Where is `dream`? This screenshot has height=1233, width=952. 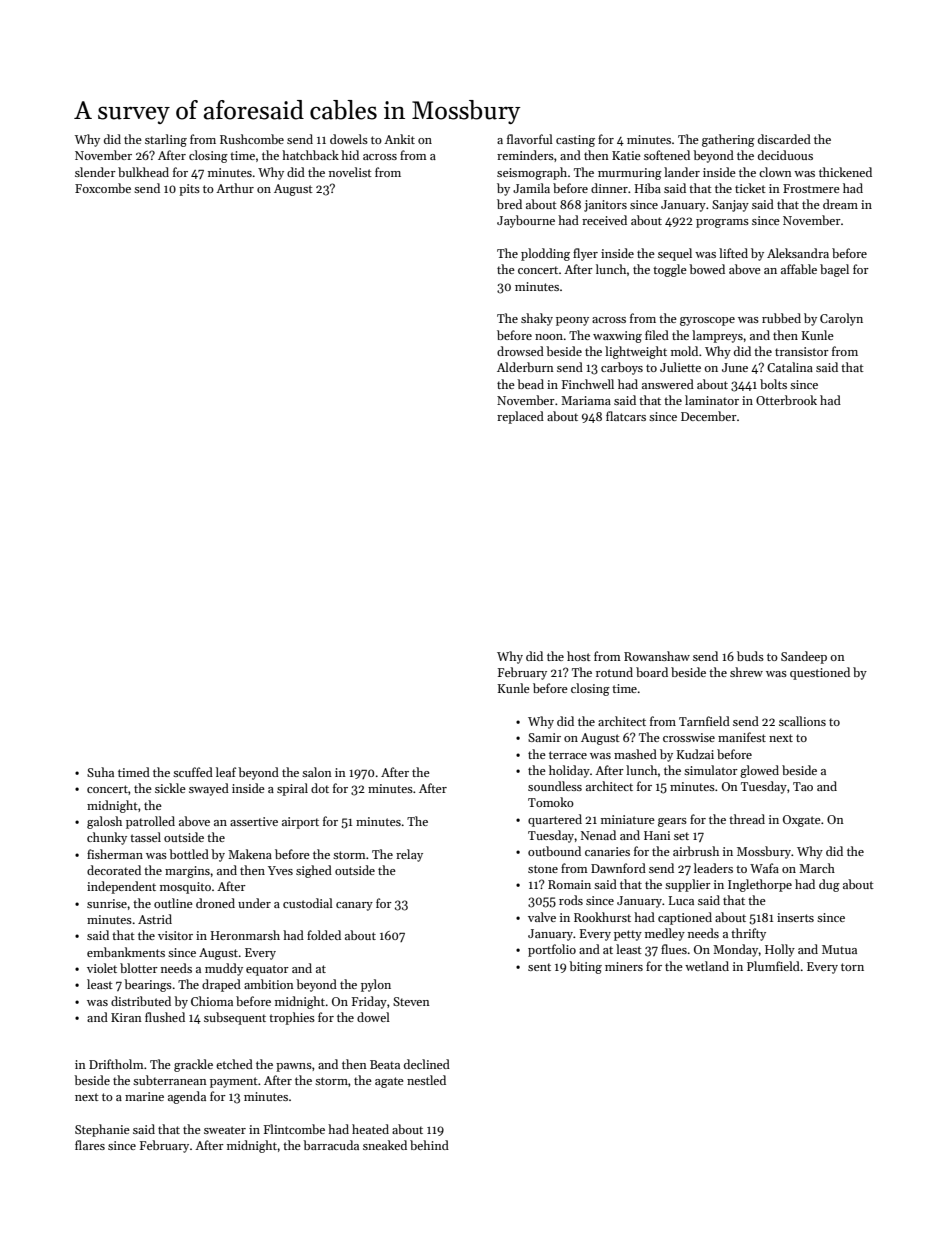 dream is located at coordinates (840, 204).
